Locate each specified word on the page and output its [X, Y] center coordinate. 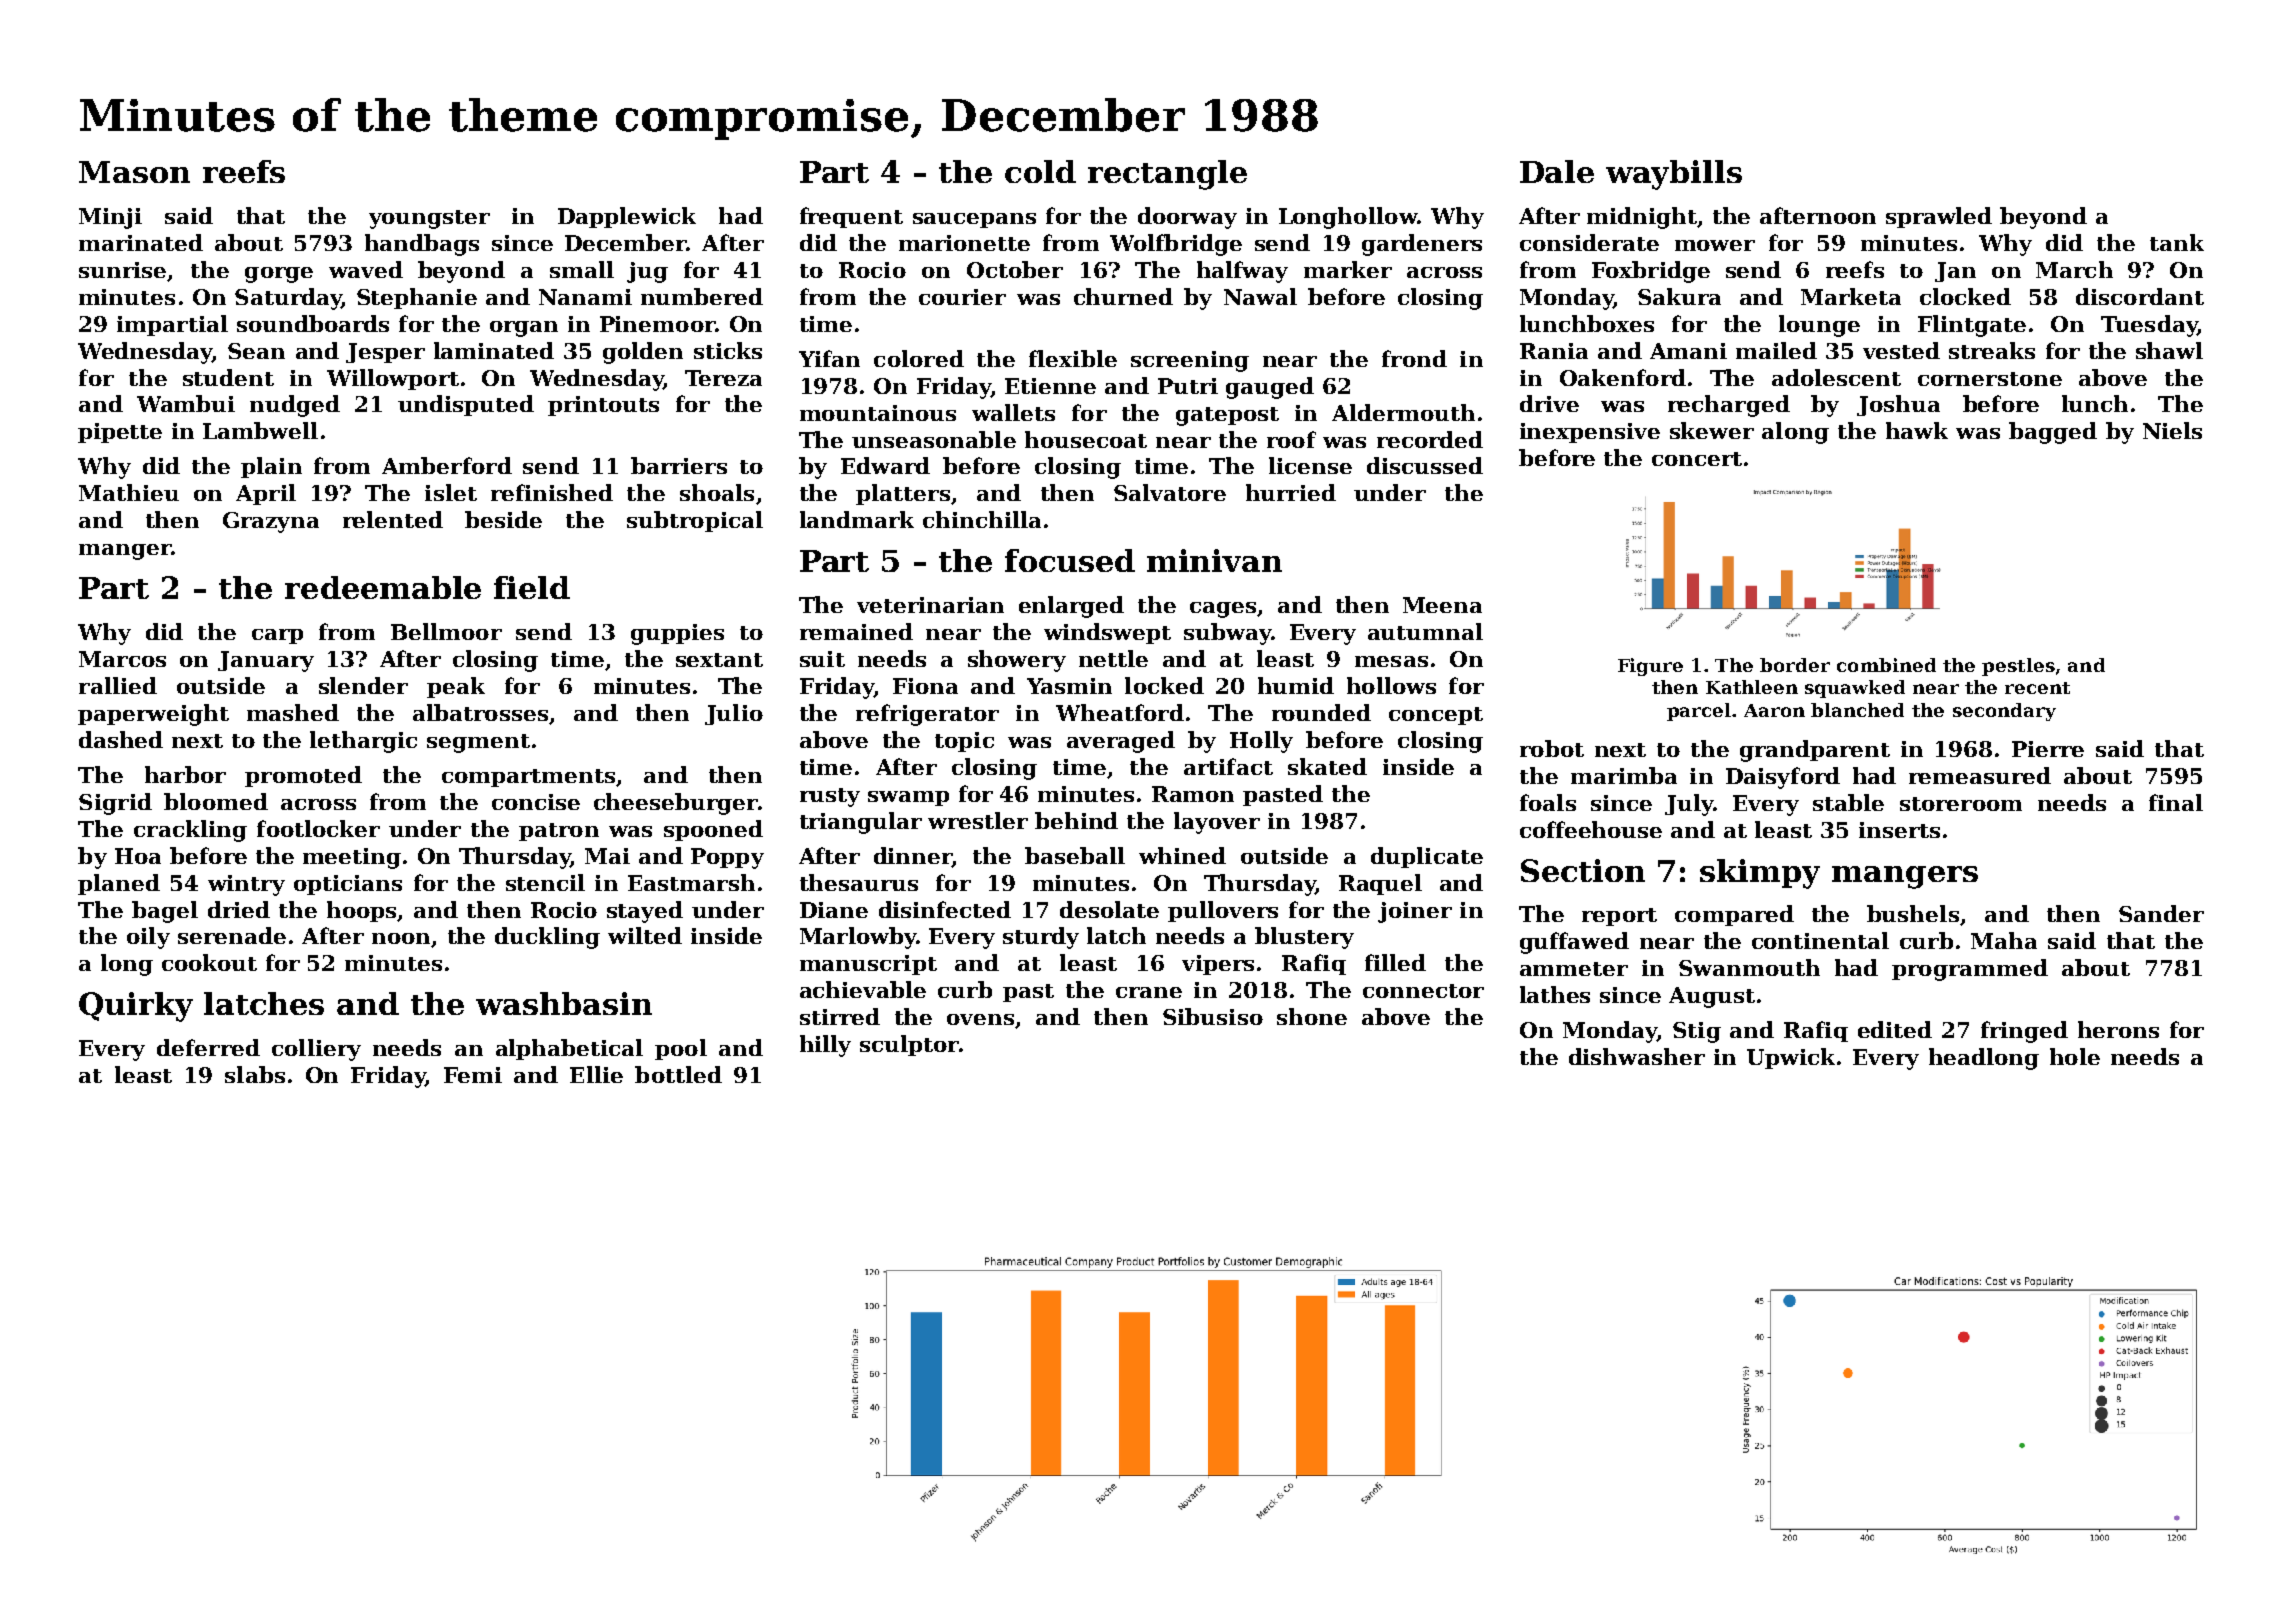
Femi [473, 1075]
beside [503, 519]
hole [2075, 1056]
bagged [2053, 433]
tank [2177, 242]
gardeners [1422, 245]
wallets [1013, 412]
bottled [678, 1074]
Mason [134, 172]
